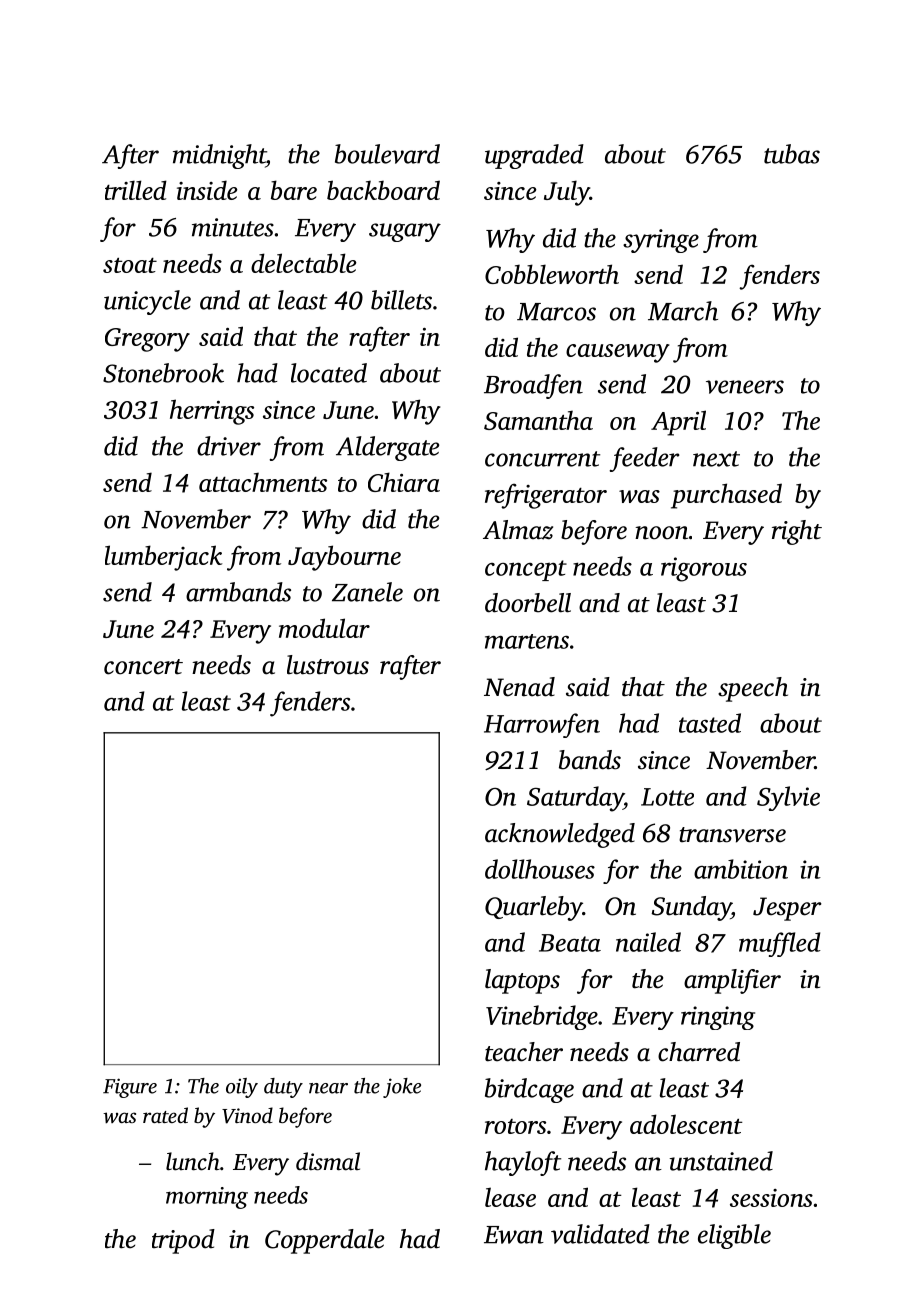  Describe the element at coordinates (534, 156) in the screenshot. I see `upgraded` at that location.
